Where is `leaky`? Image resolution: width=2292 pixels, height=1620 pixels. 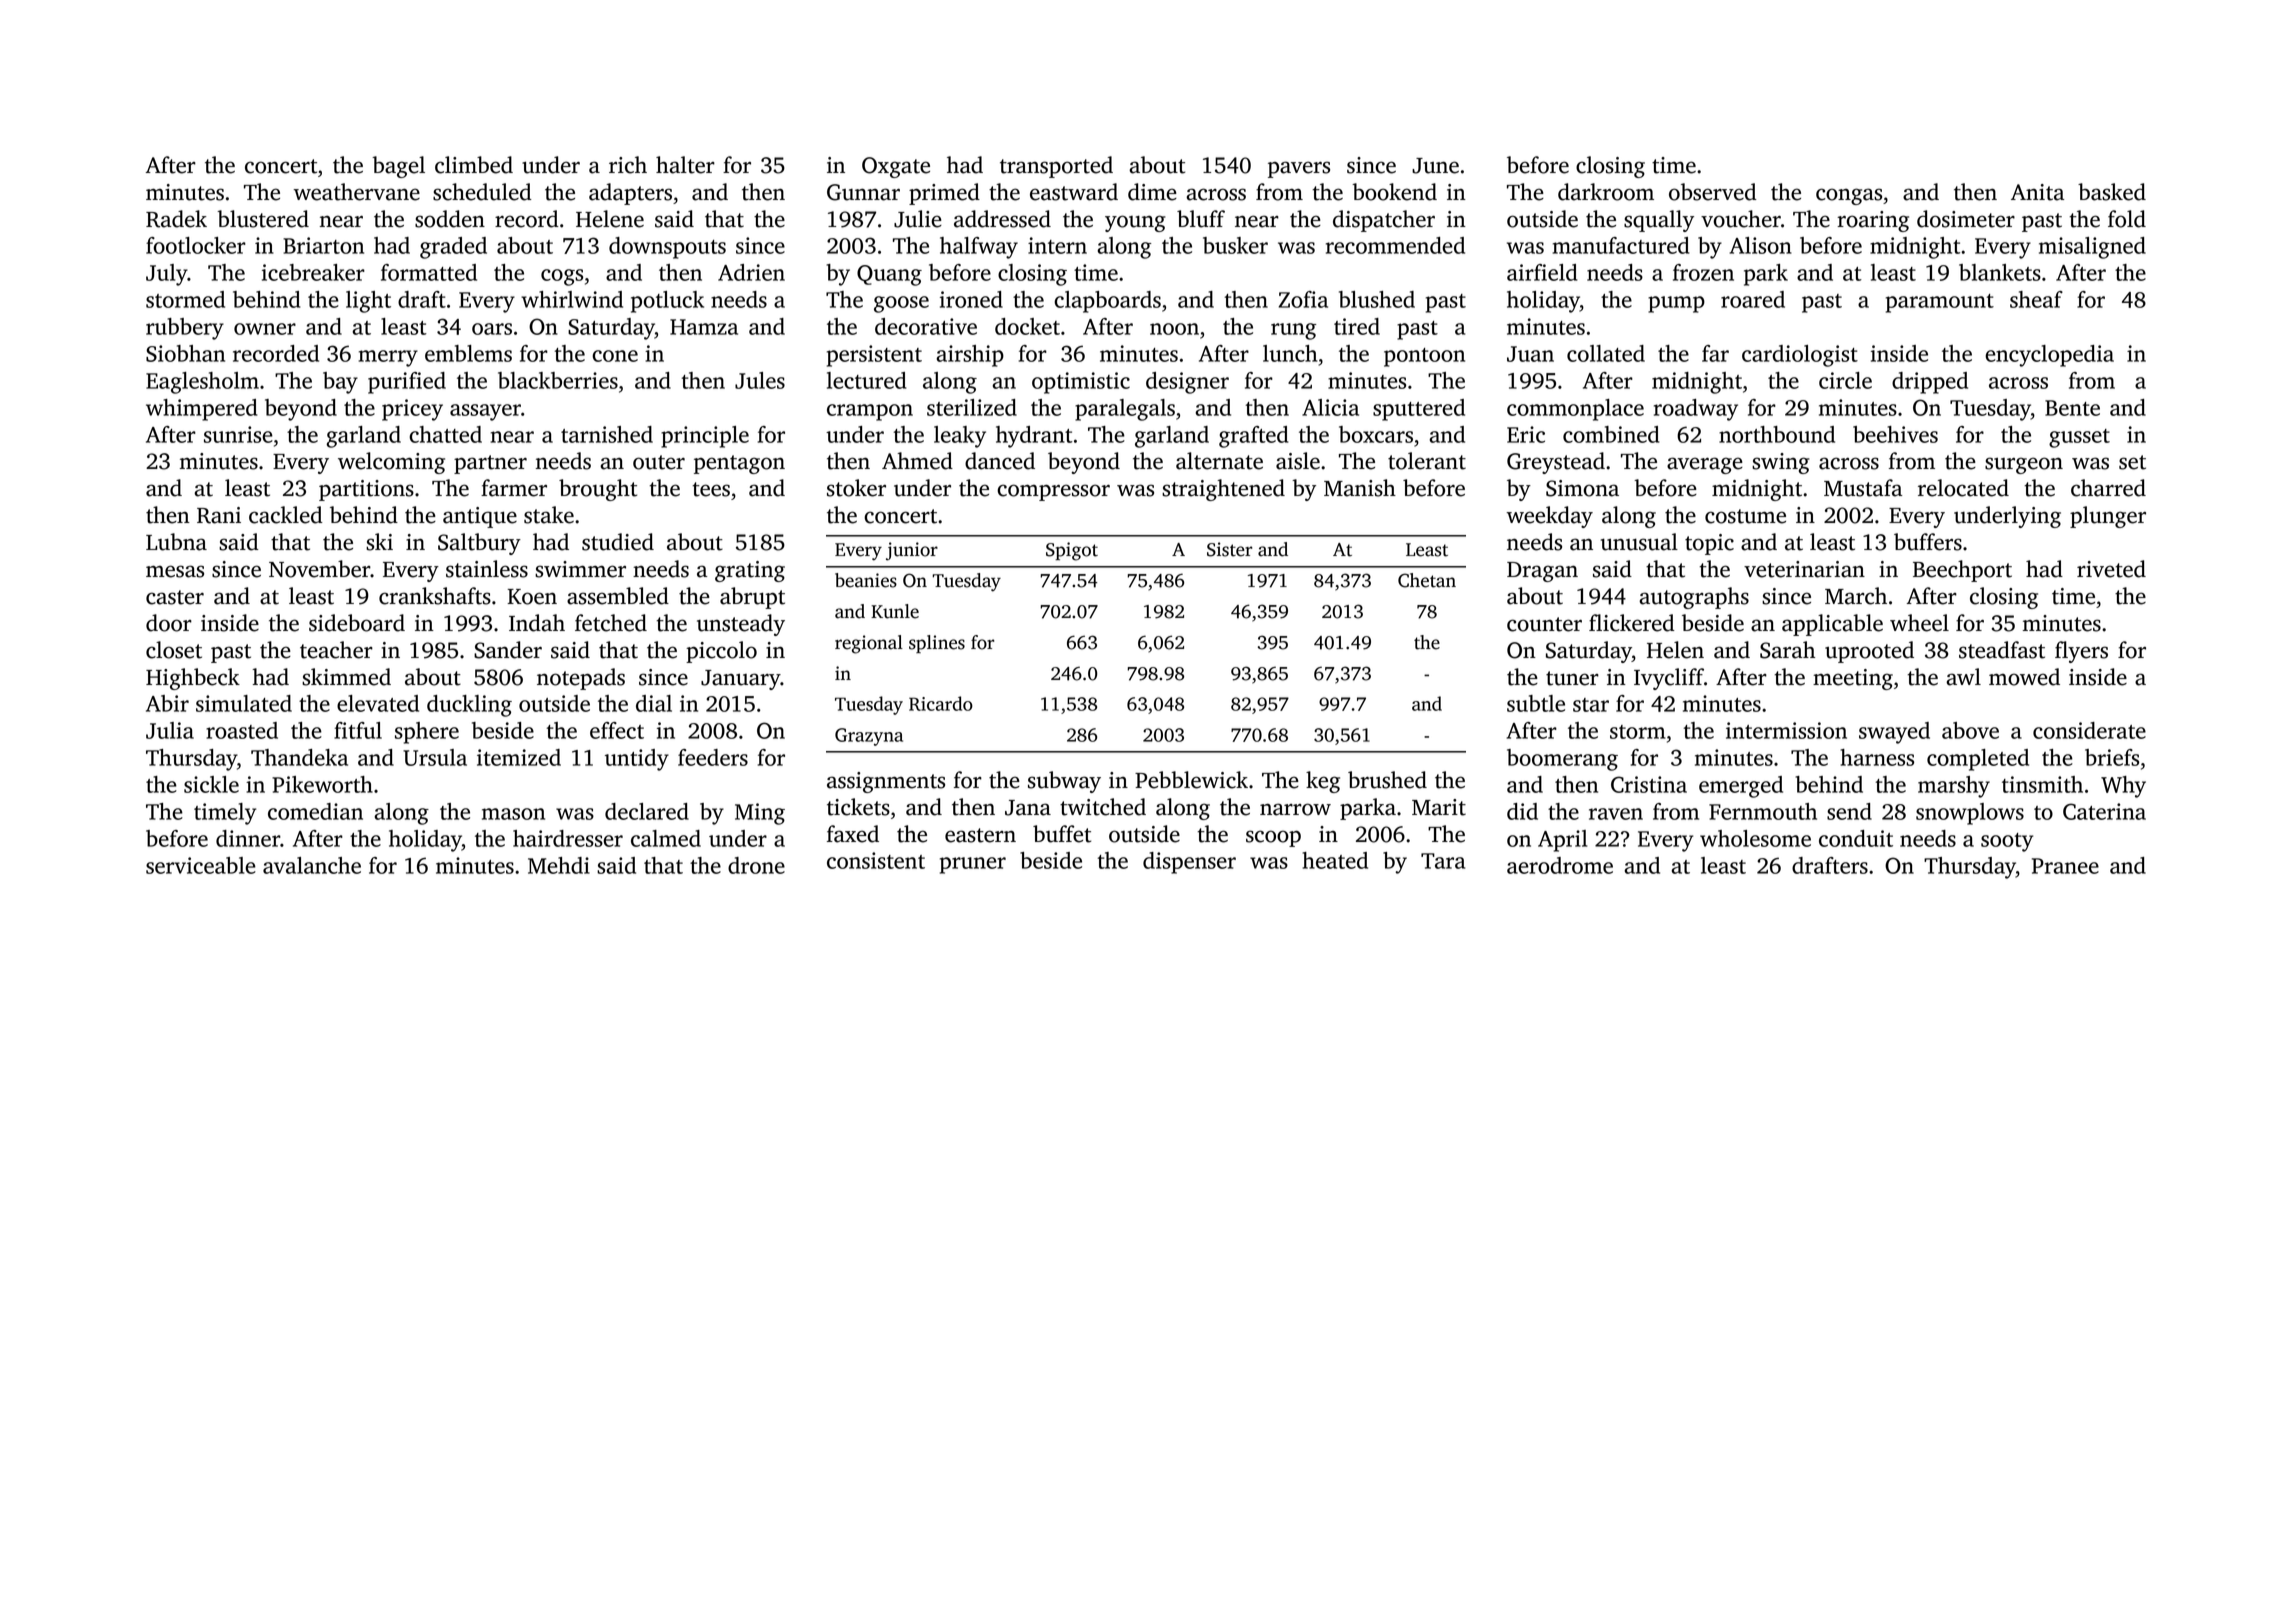
leaky is located at coordinates (960, 437).
